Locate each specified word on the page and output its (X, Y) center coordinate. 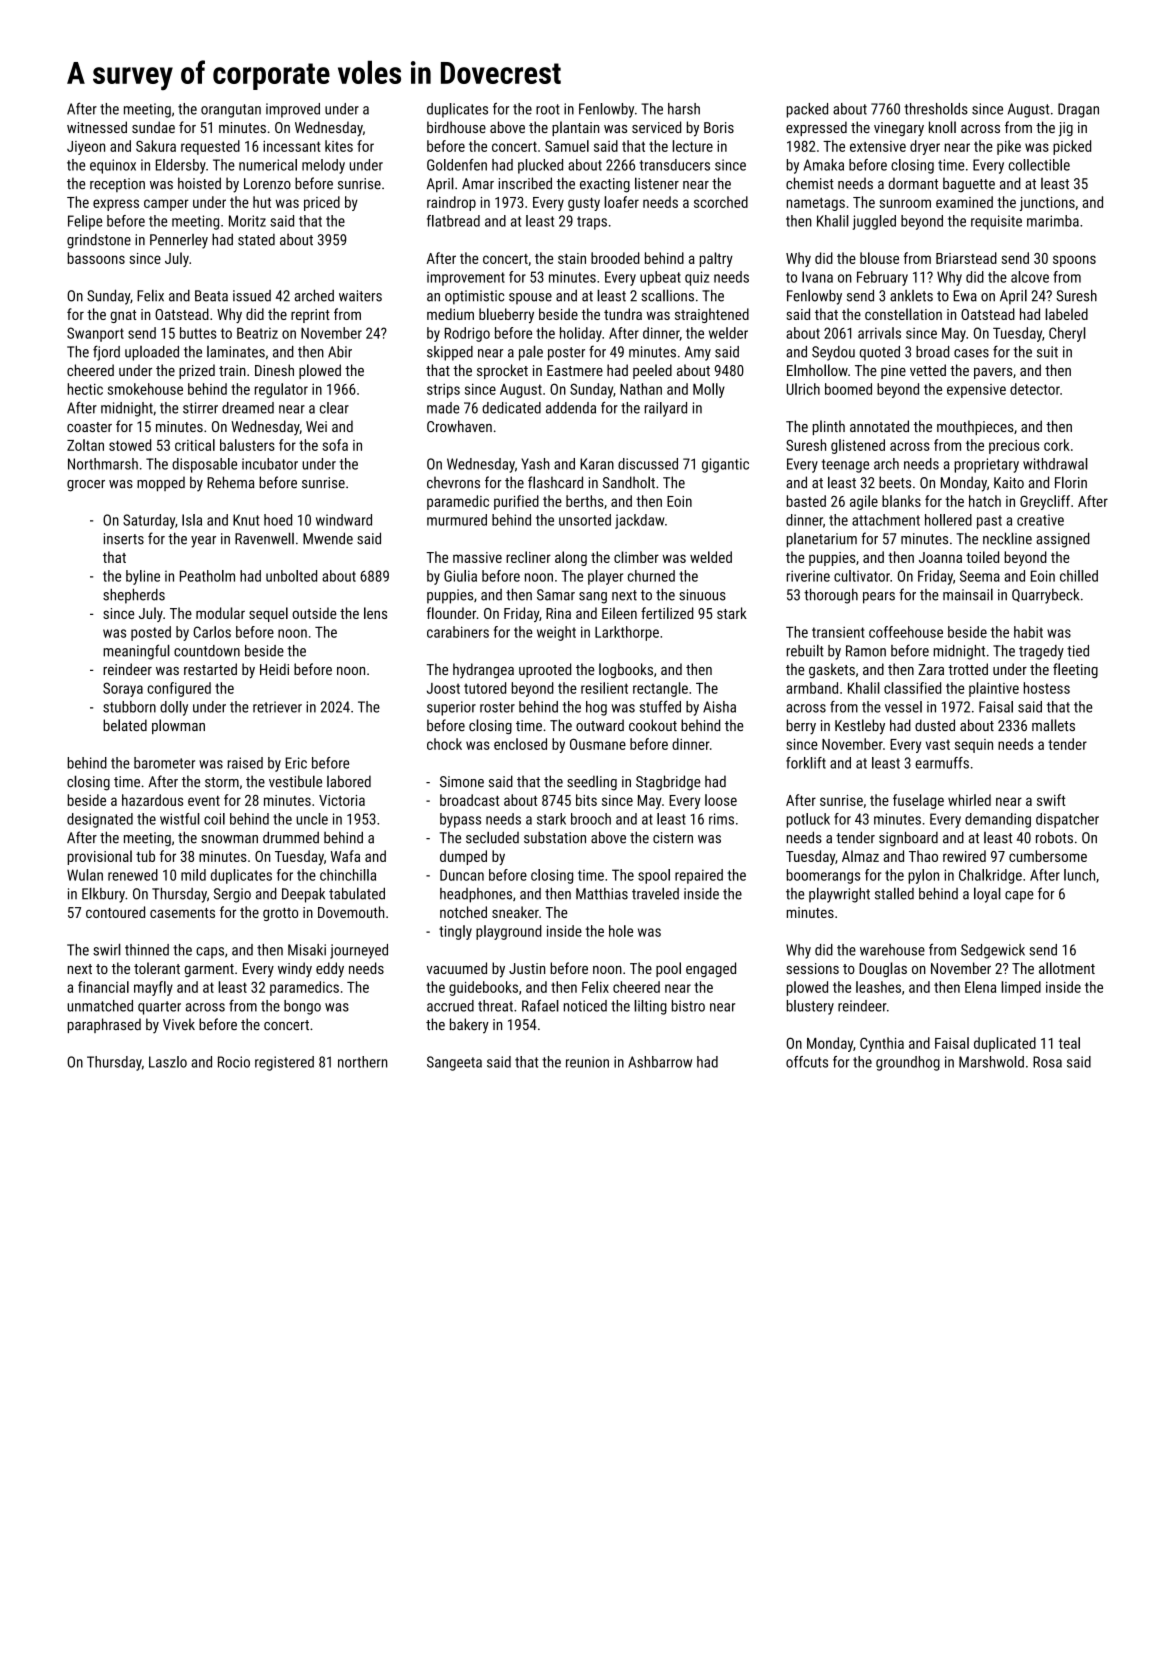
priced (322, 203)
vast (938, 745)
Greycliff (1045, 502)
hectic (85, 389)
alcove (1030, 277)
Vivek (179, 1024)
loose (721, 800)
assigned (1063, 540)
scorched (721, 202)
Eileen (619, 613)
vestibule (295, 781)
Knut (246, 520)
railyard (666, 409)
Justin (527, 968)
